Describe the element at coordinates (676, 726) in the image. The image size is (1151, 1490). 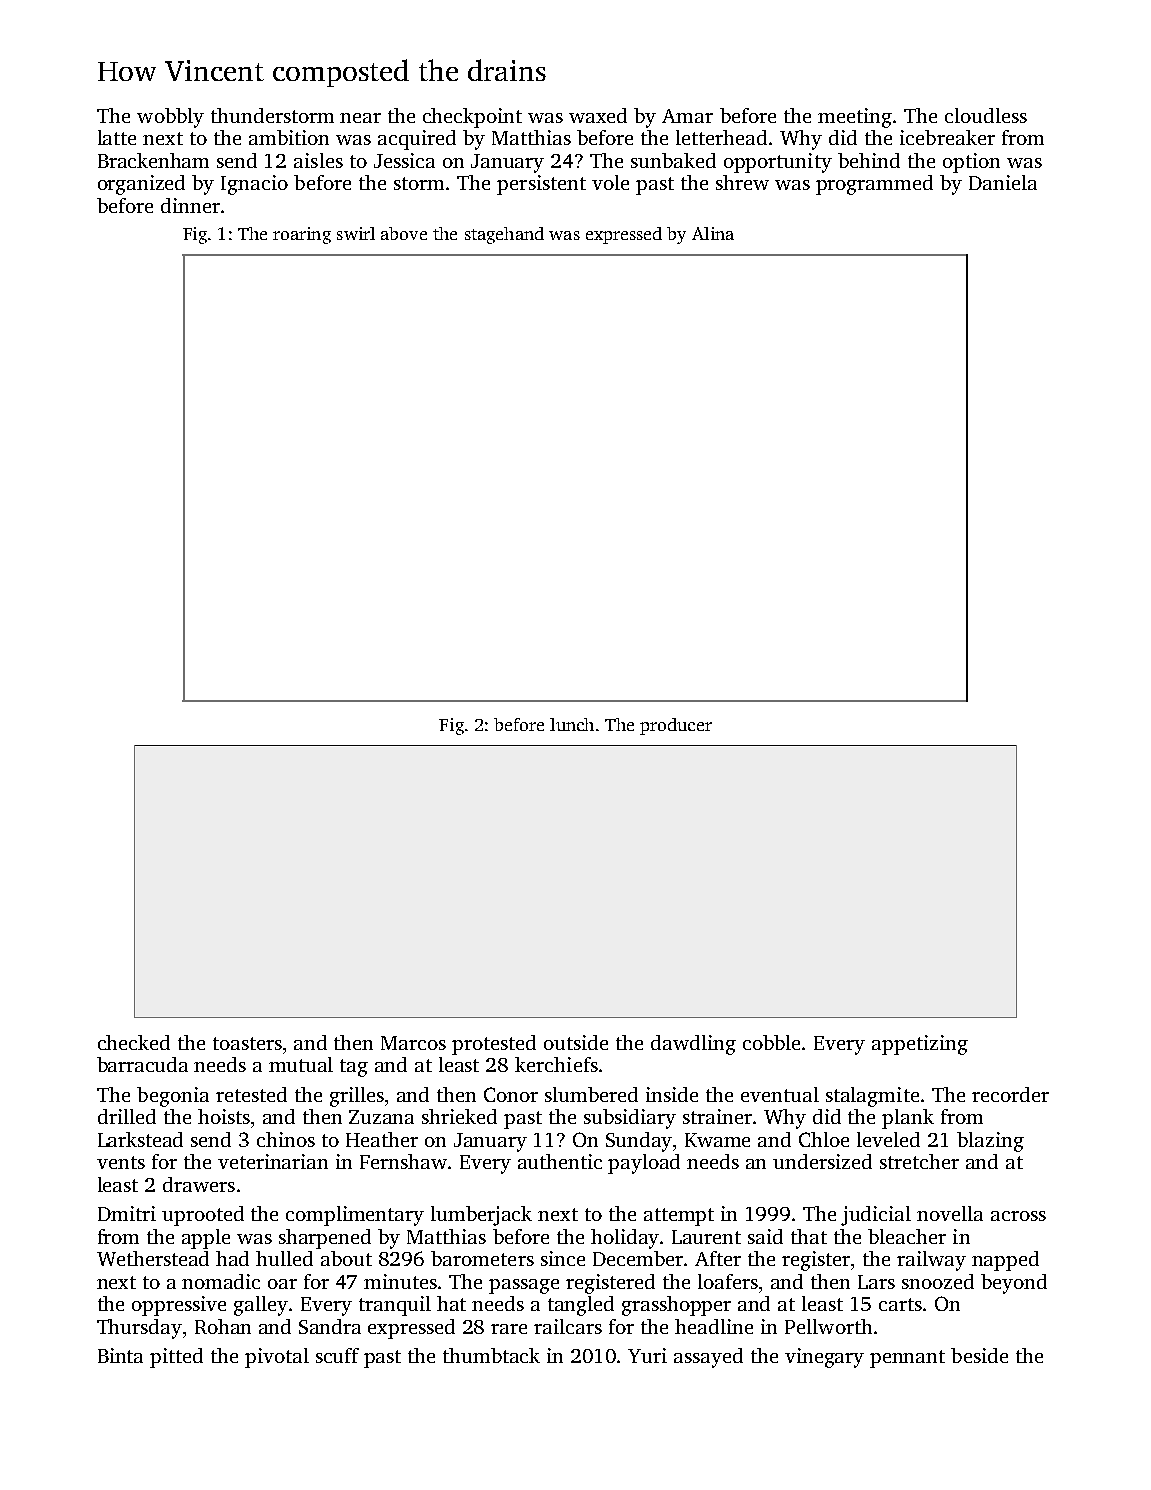
I see `producer` at that location.
